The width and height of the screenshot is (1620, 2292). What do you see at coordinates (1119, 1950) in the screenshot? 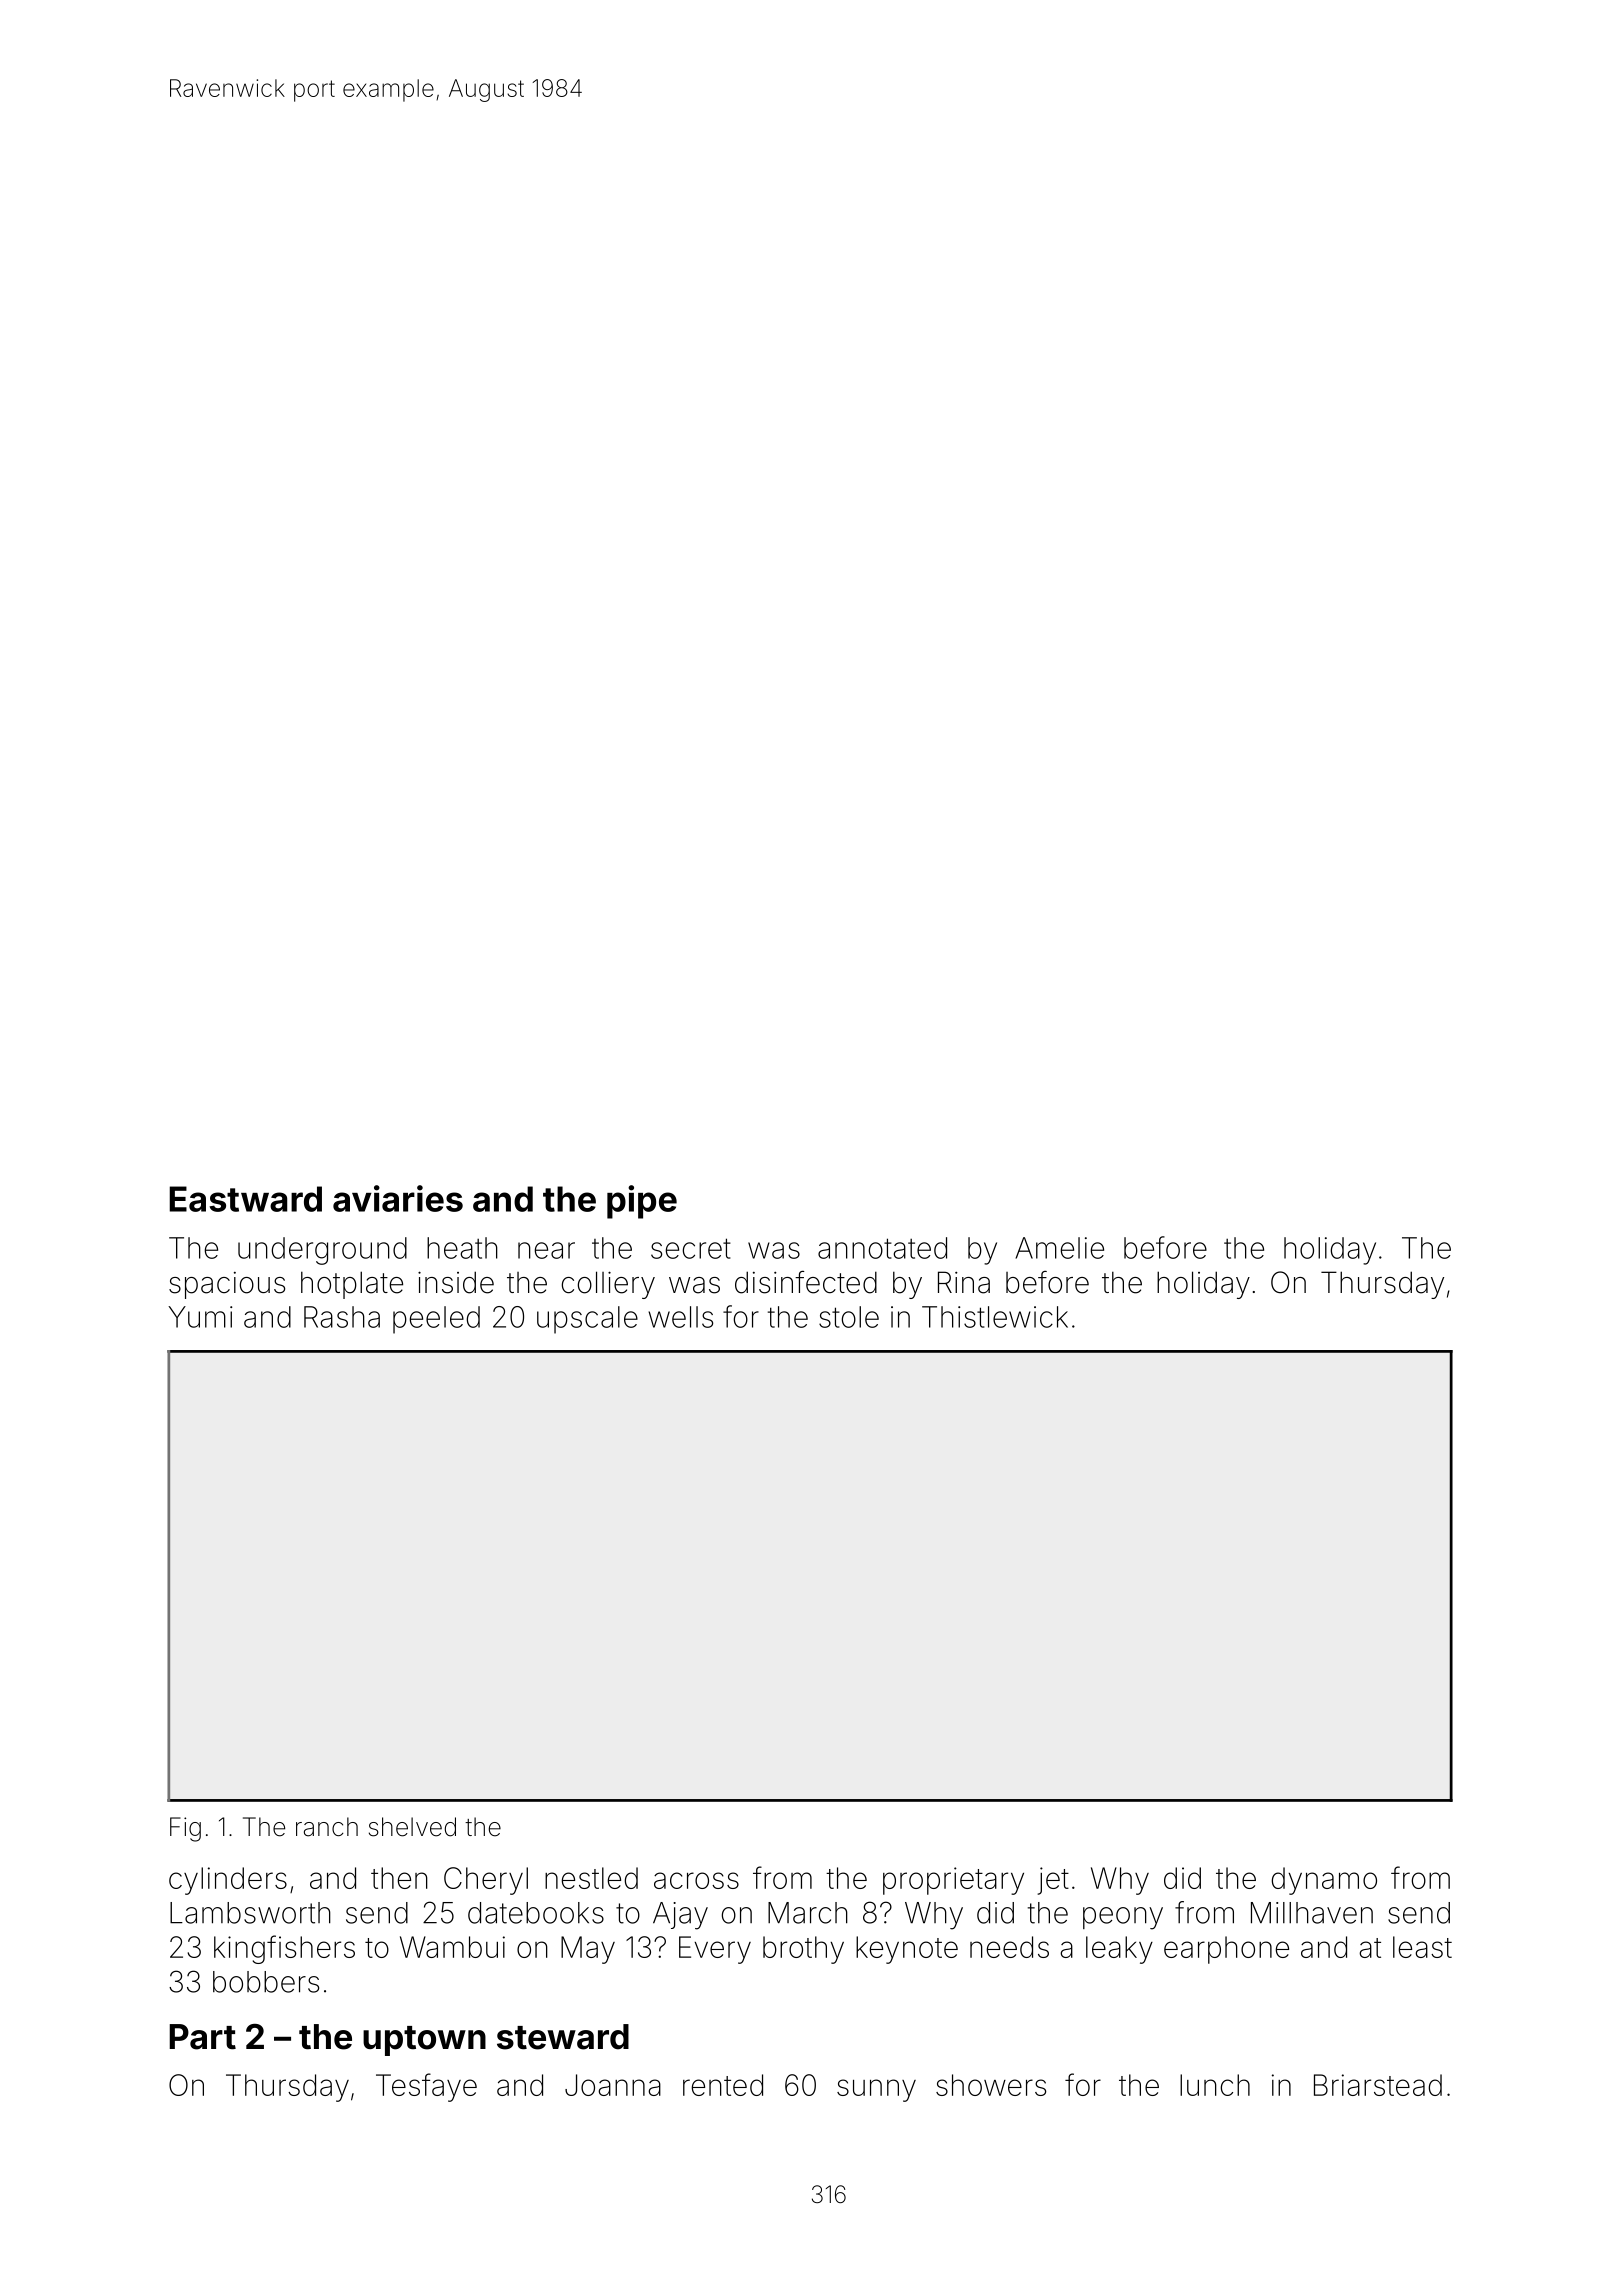
I see `leaky` at bounding box center [1119, 1950].
